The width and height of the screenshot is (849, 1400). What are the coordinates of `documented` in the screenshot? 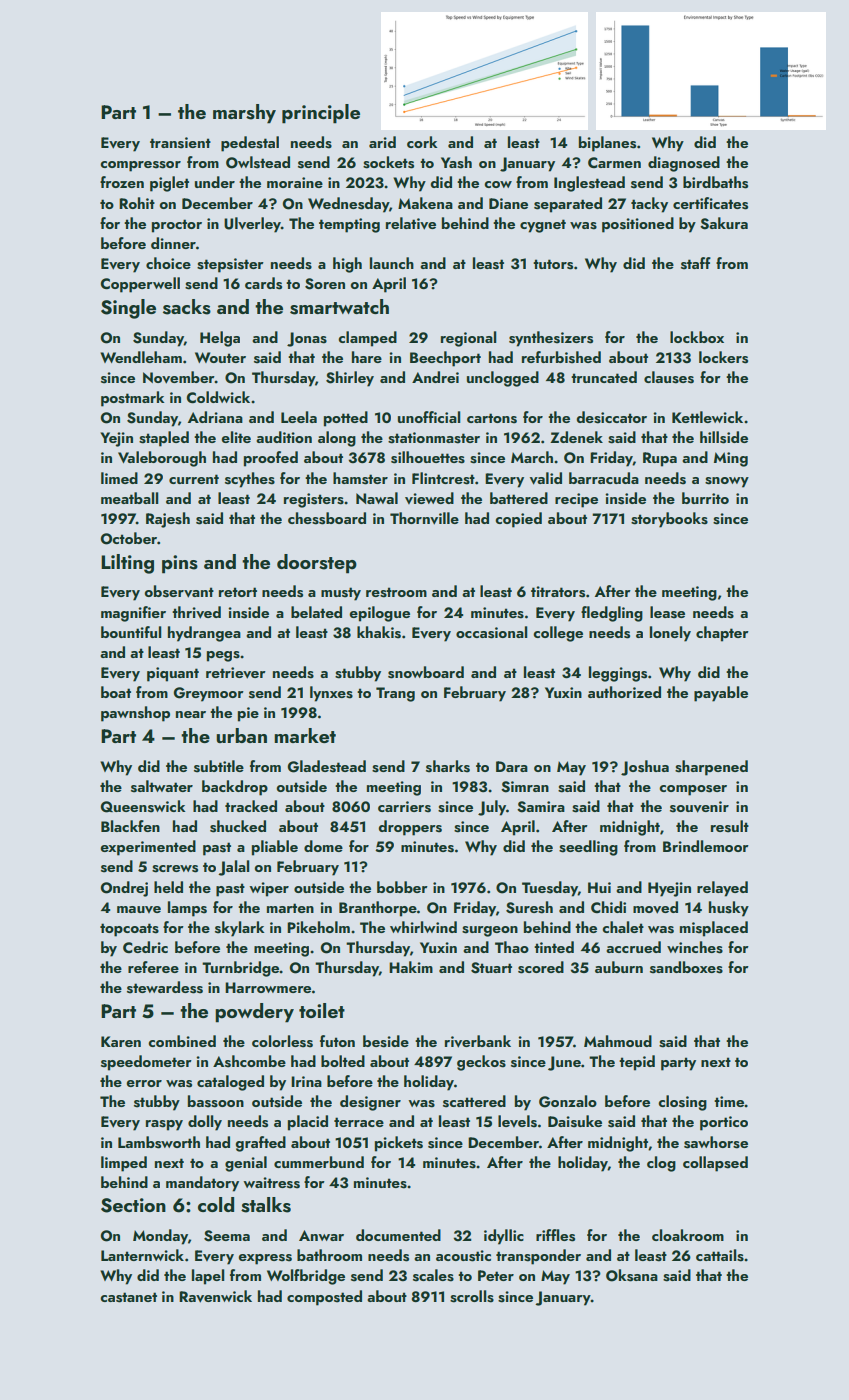 It's located at (398, 1235).
